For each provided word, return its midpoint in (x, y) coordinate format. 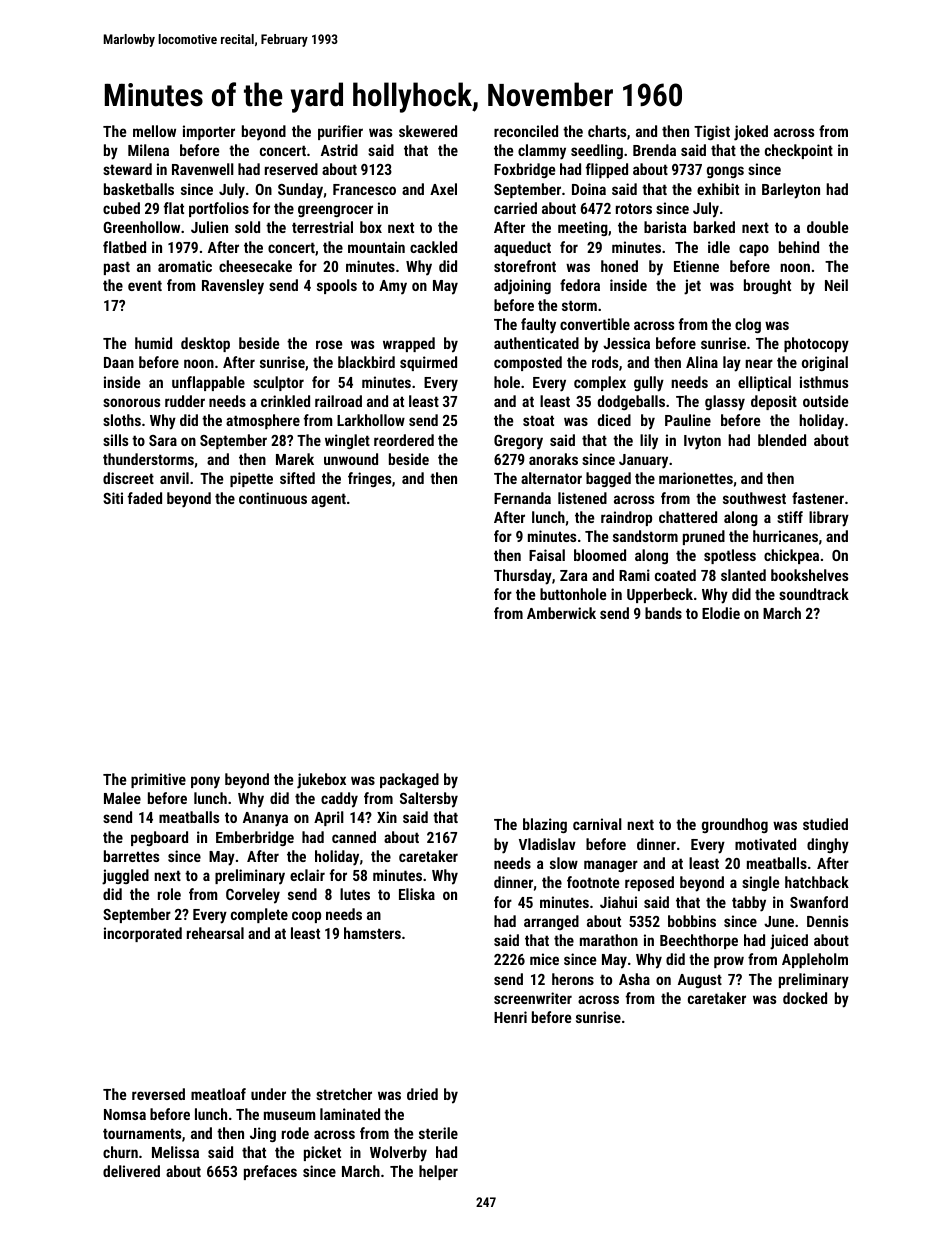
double (827, 227)
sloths (122, 420)
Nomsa (125, 1114)
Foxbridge (524, 170)
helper (438, 1172)
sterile (438, 1133)
